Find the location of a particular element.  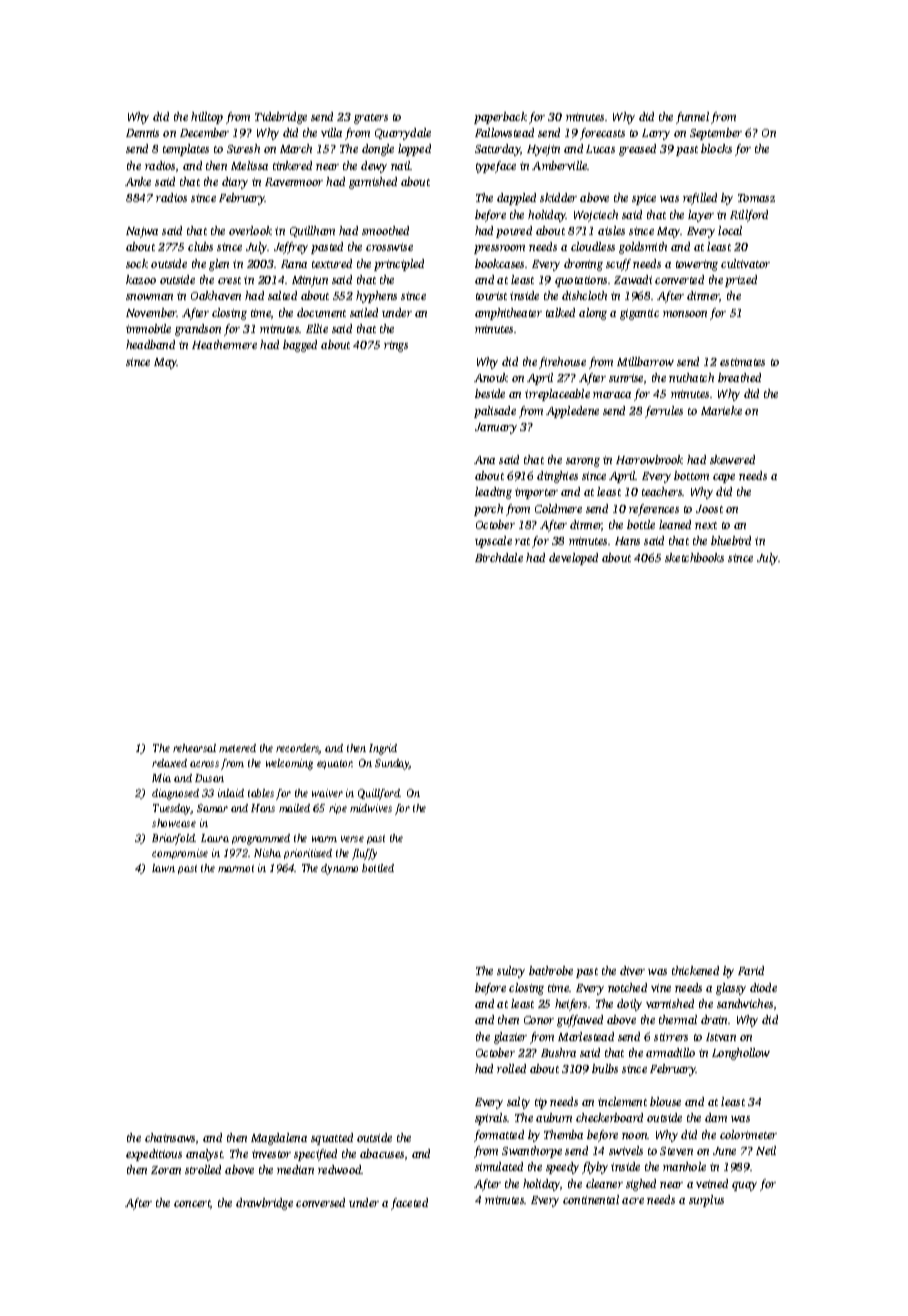

marmot is located at coordinates (236, 868).
